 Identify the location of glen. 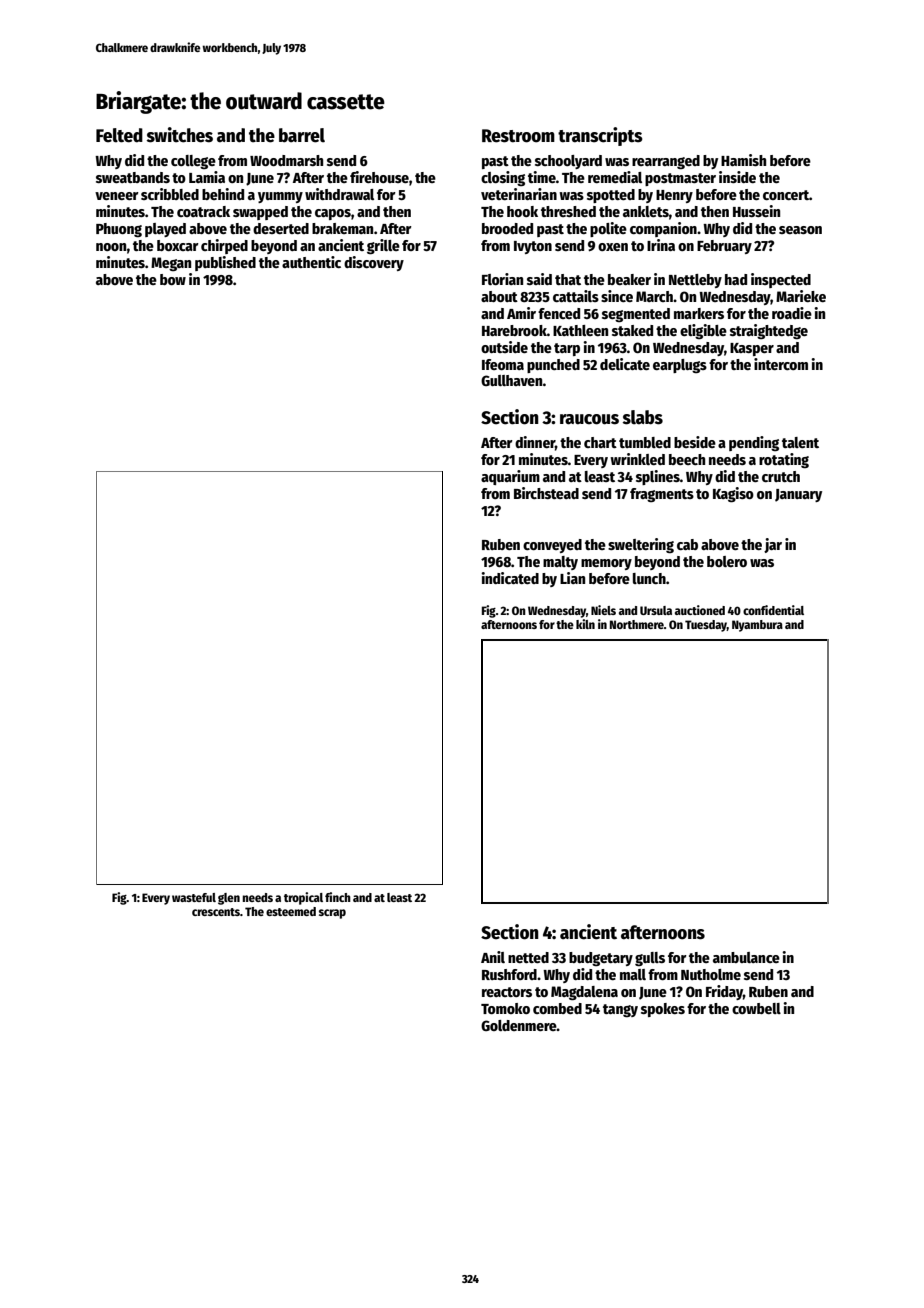
(229, 899).
